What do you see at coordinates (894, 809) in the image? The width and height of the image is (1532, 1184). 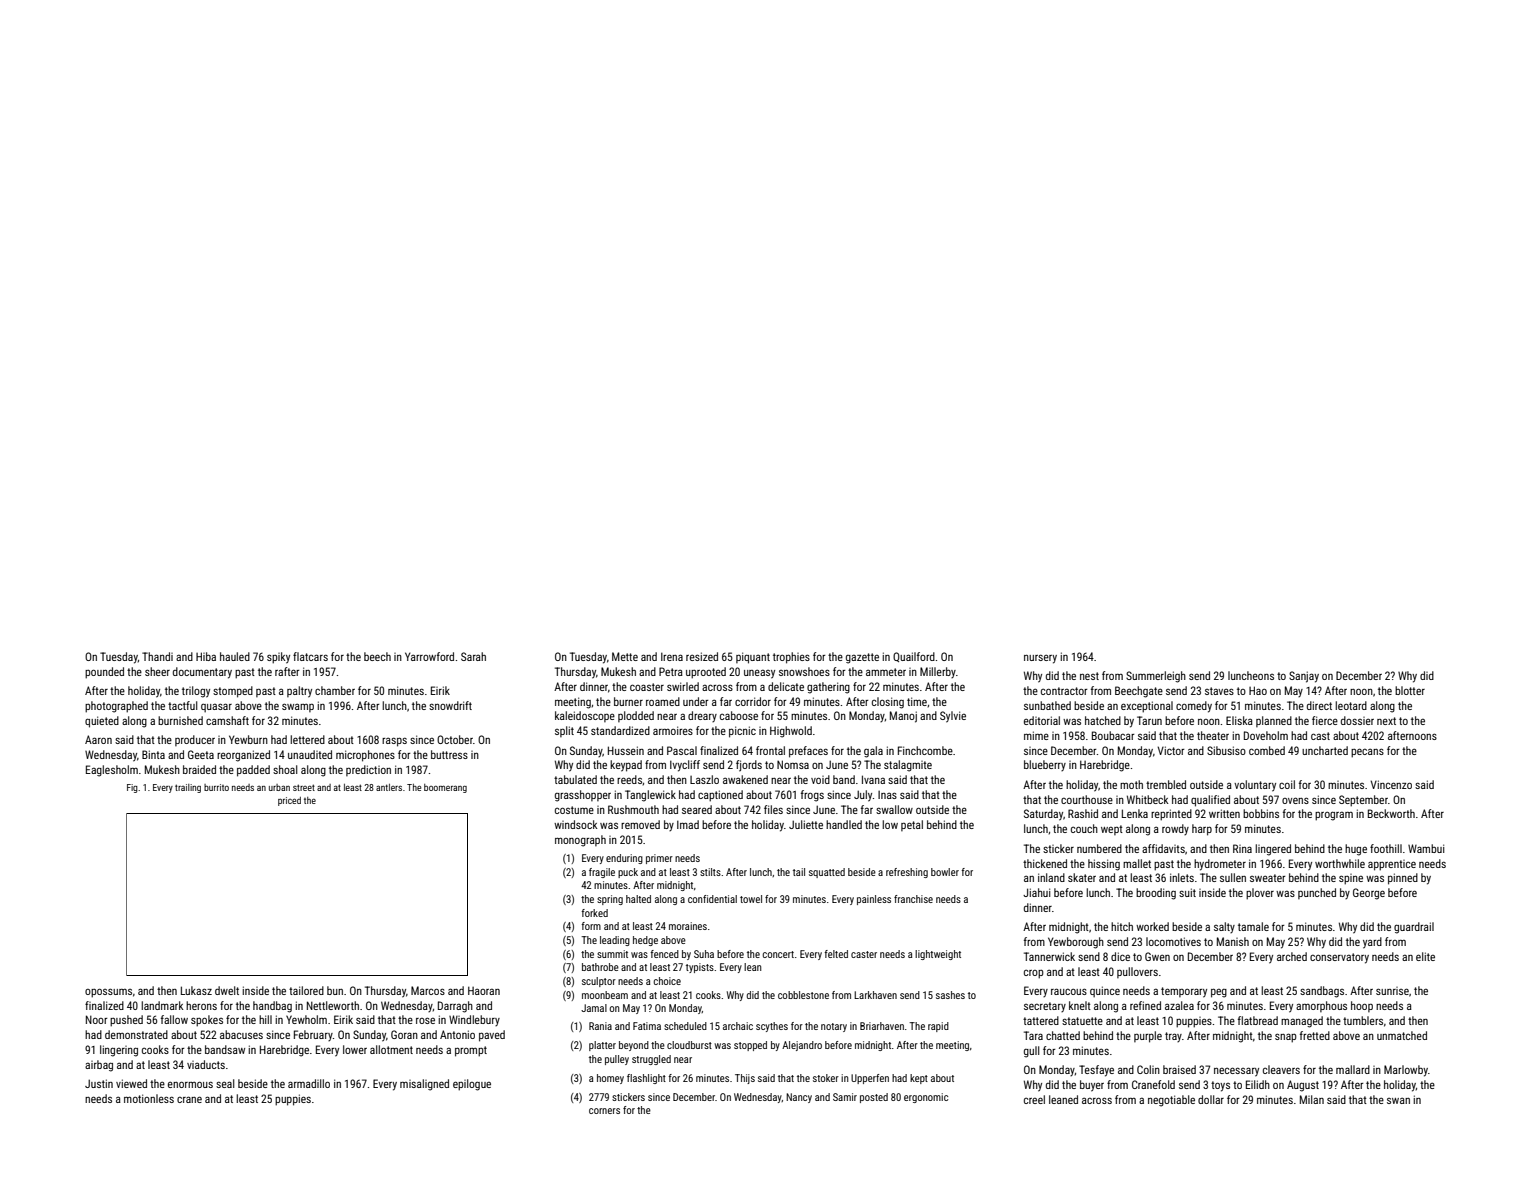 I see `swallow` at bounding box center [894, 809].
